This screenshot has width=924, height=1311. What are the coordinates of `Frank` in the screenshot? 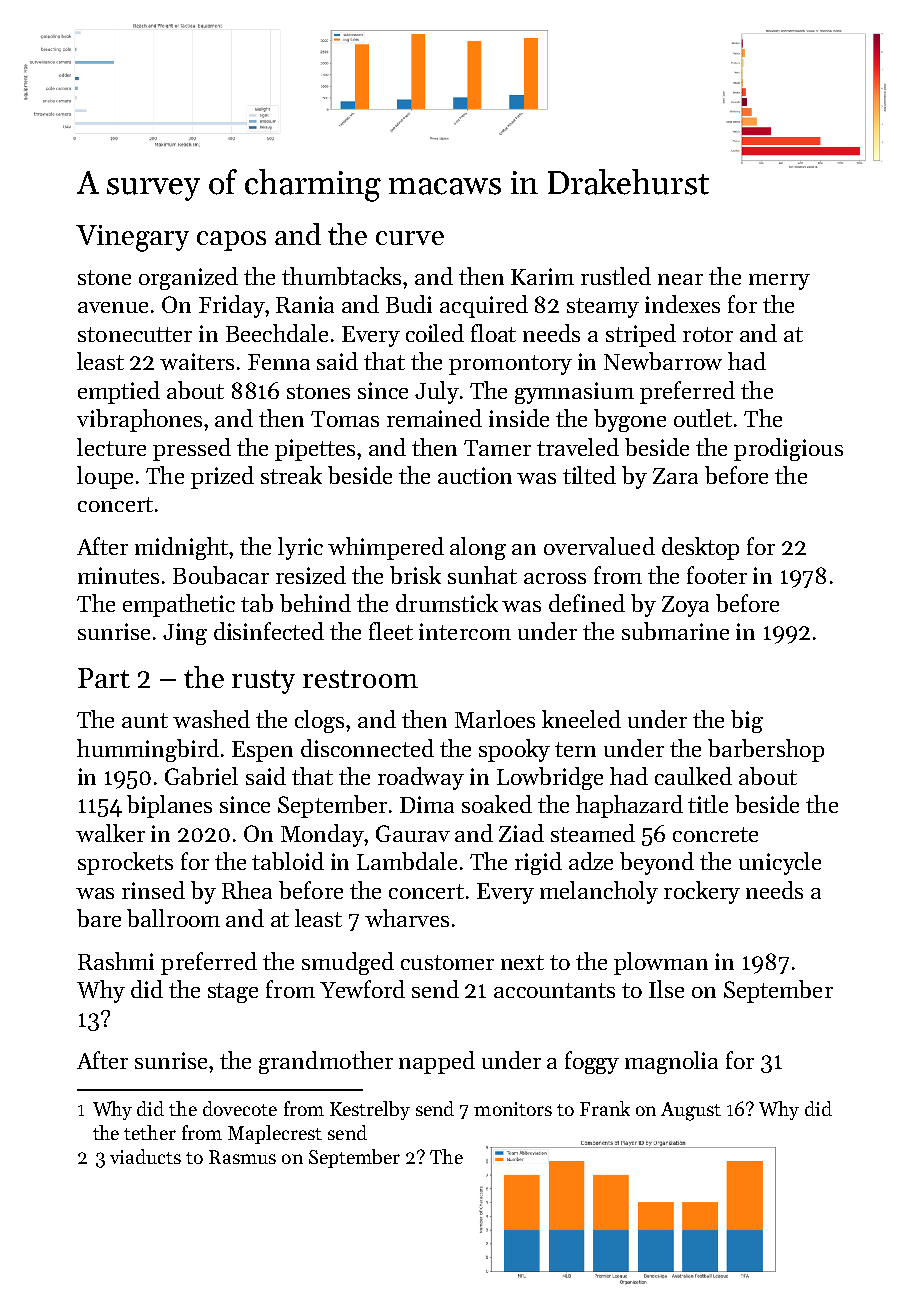 It's located at (605, 1108).
